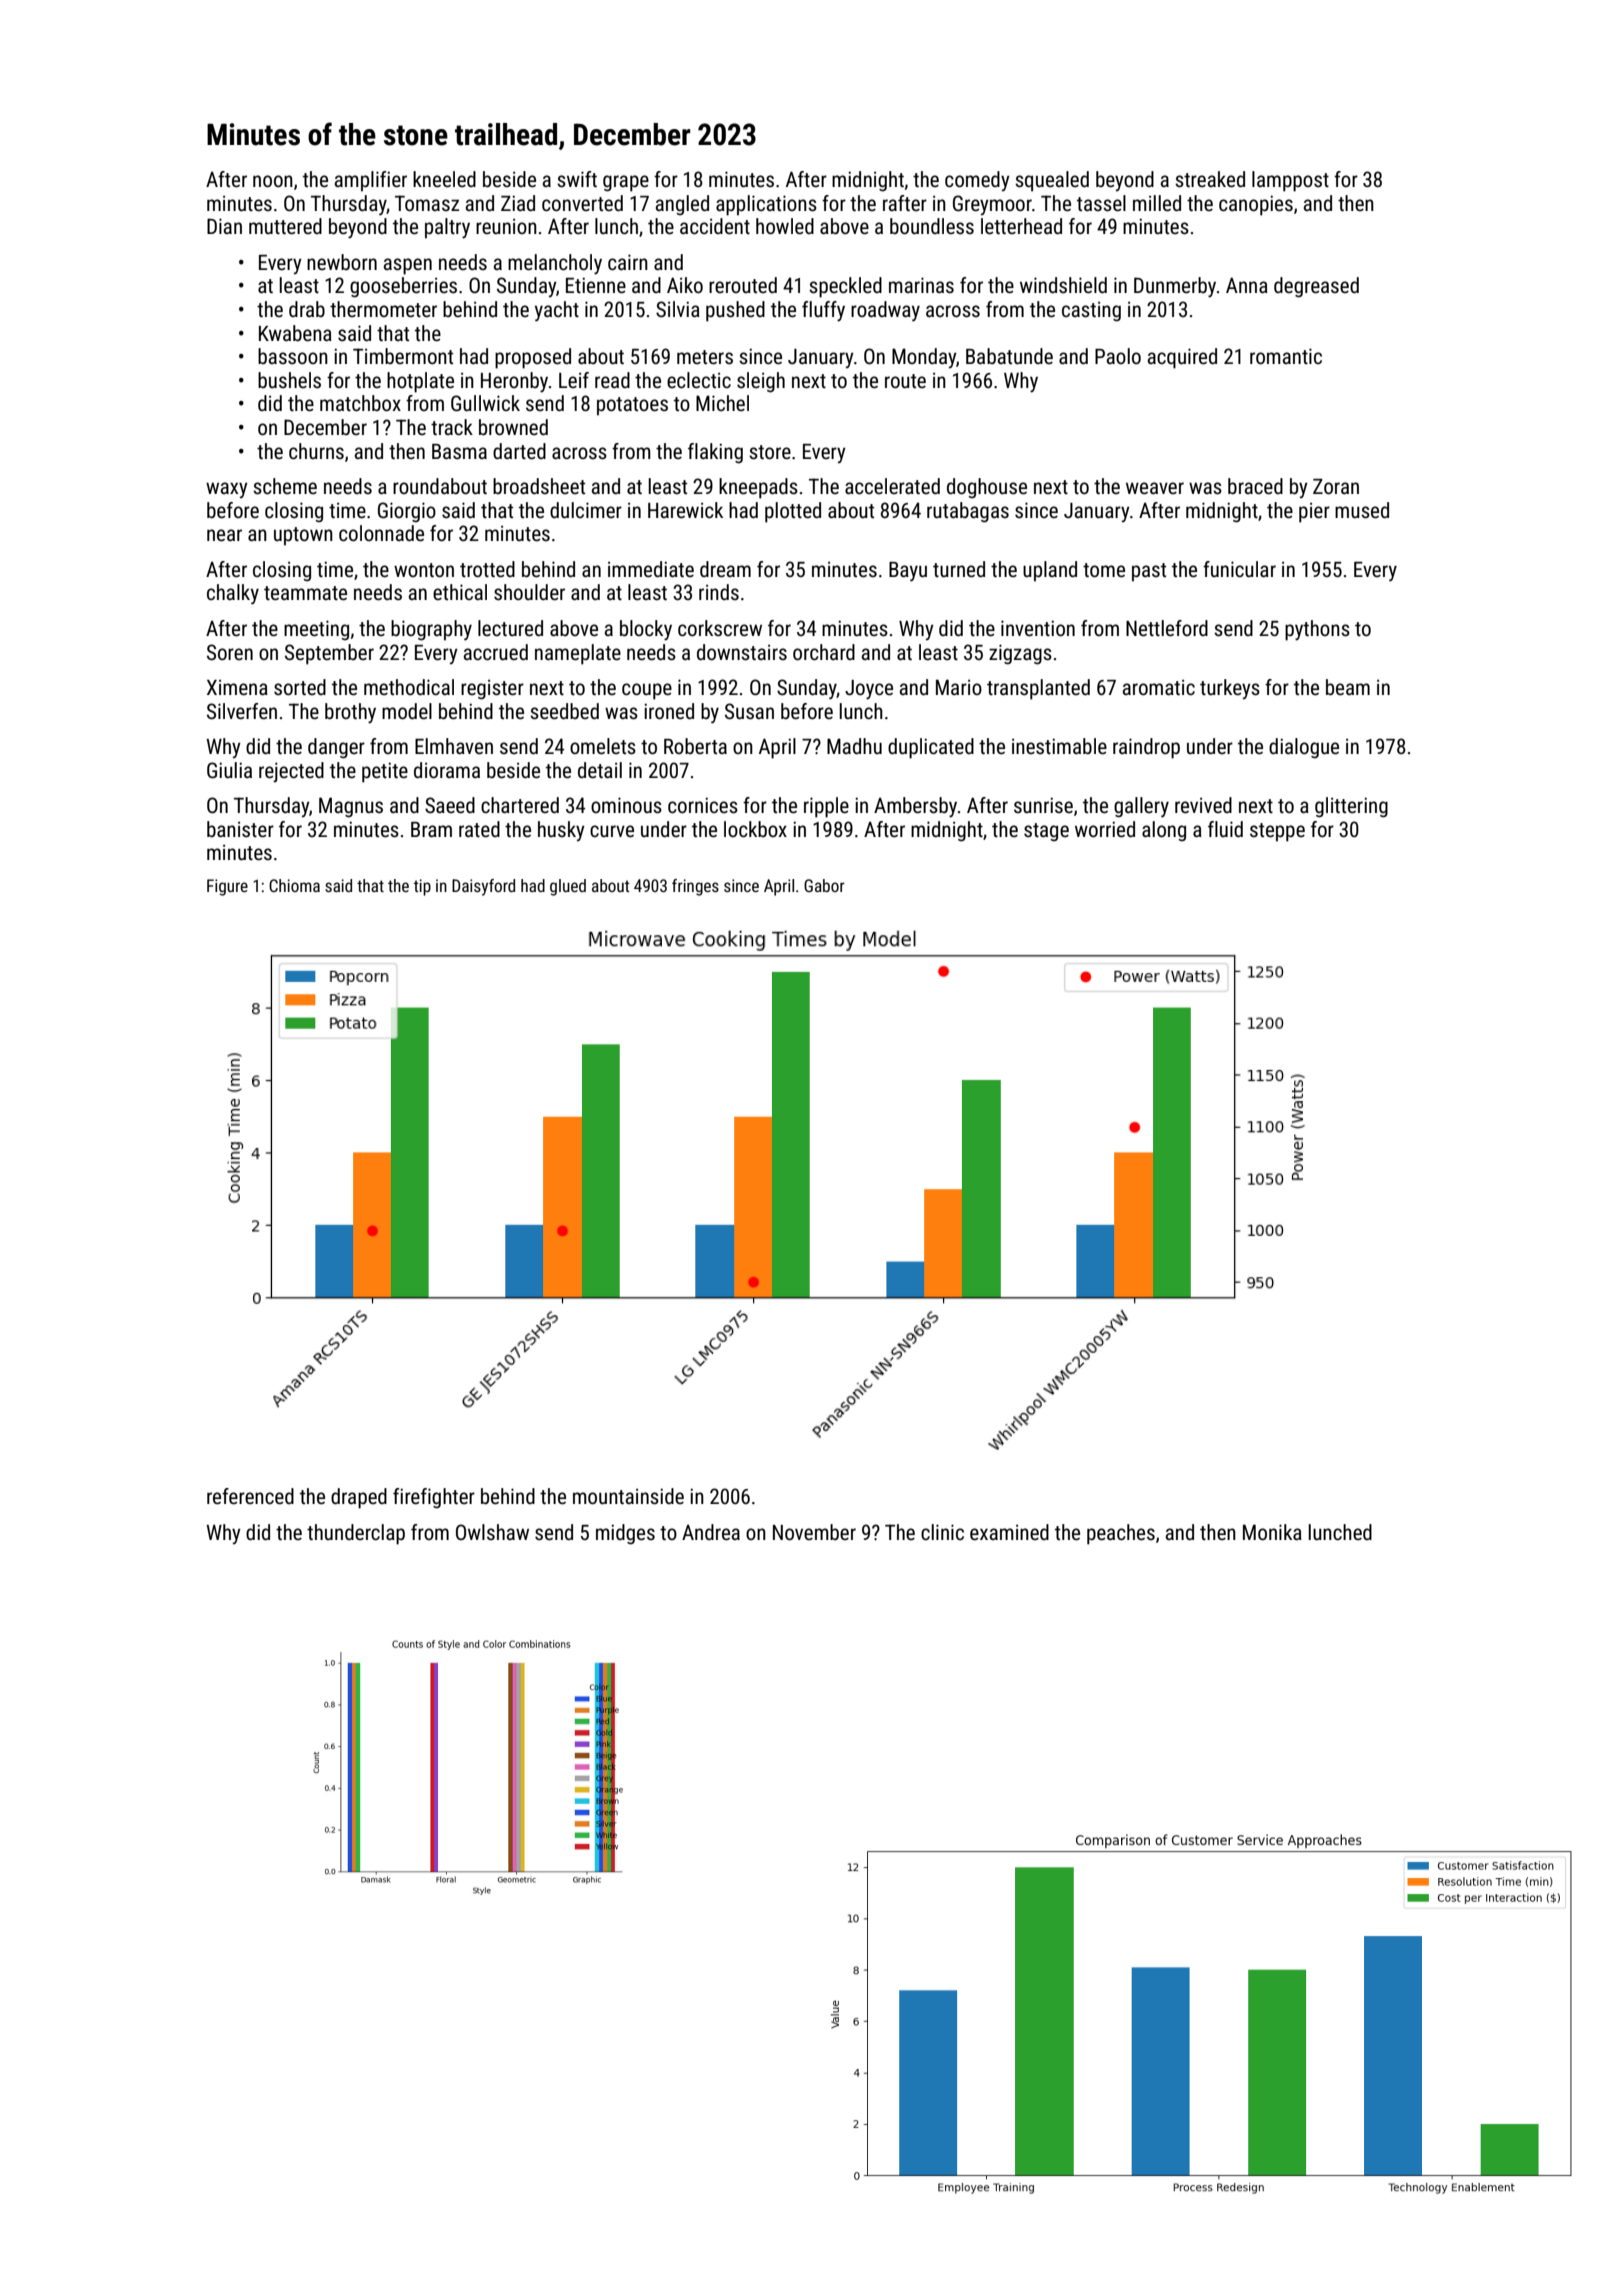  Describe the element at coordinates (385, 772) in the page. I see `petite` at that location.
